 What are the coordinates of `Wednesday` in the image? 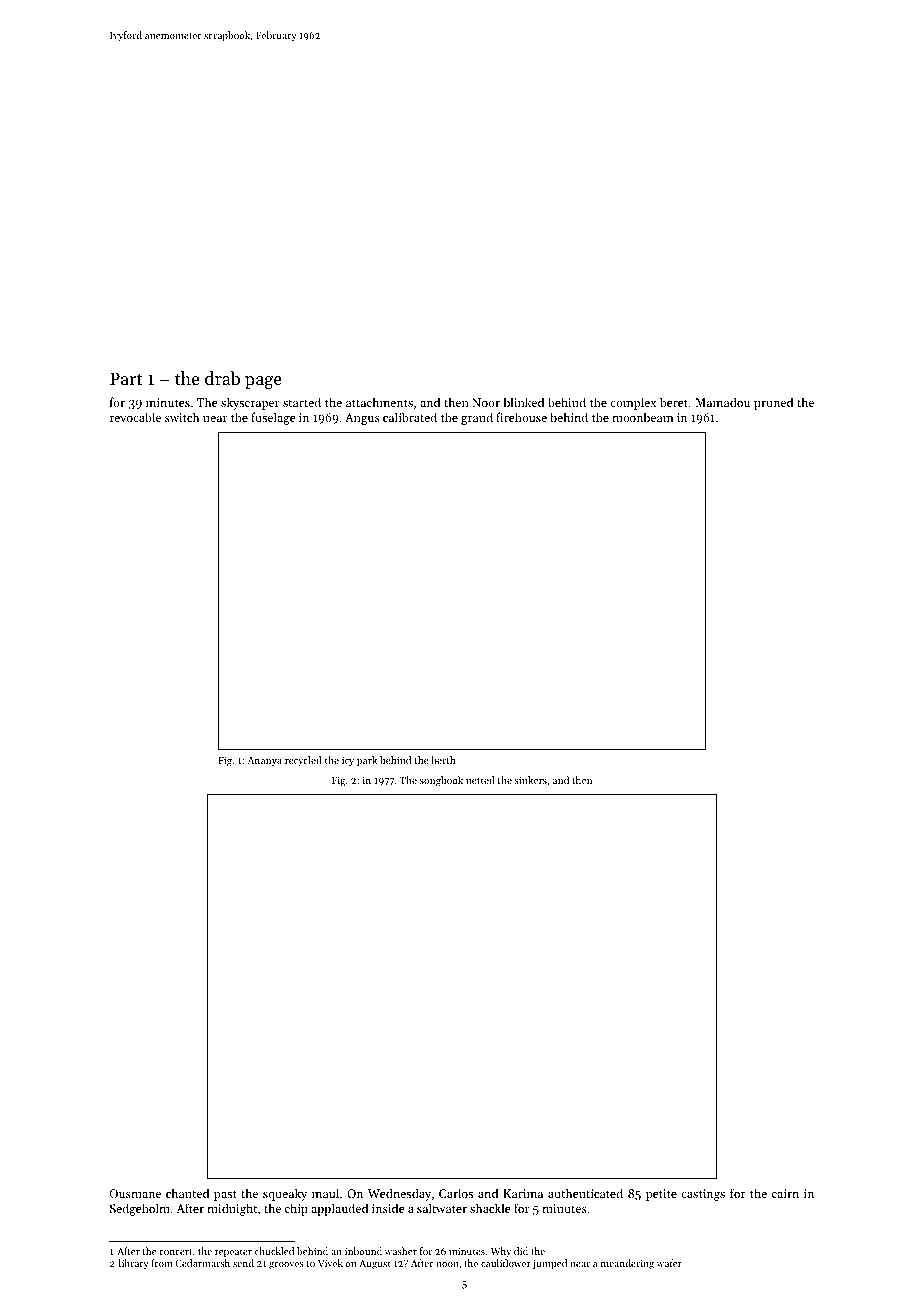 It's located at (399, 1194).
